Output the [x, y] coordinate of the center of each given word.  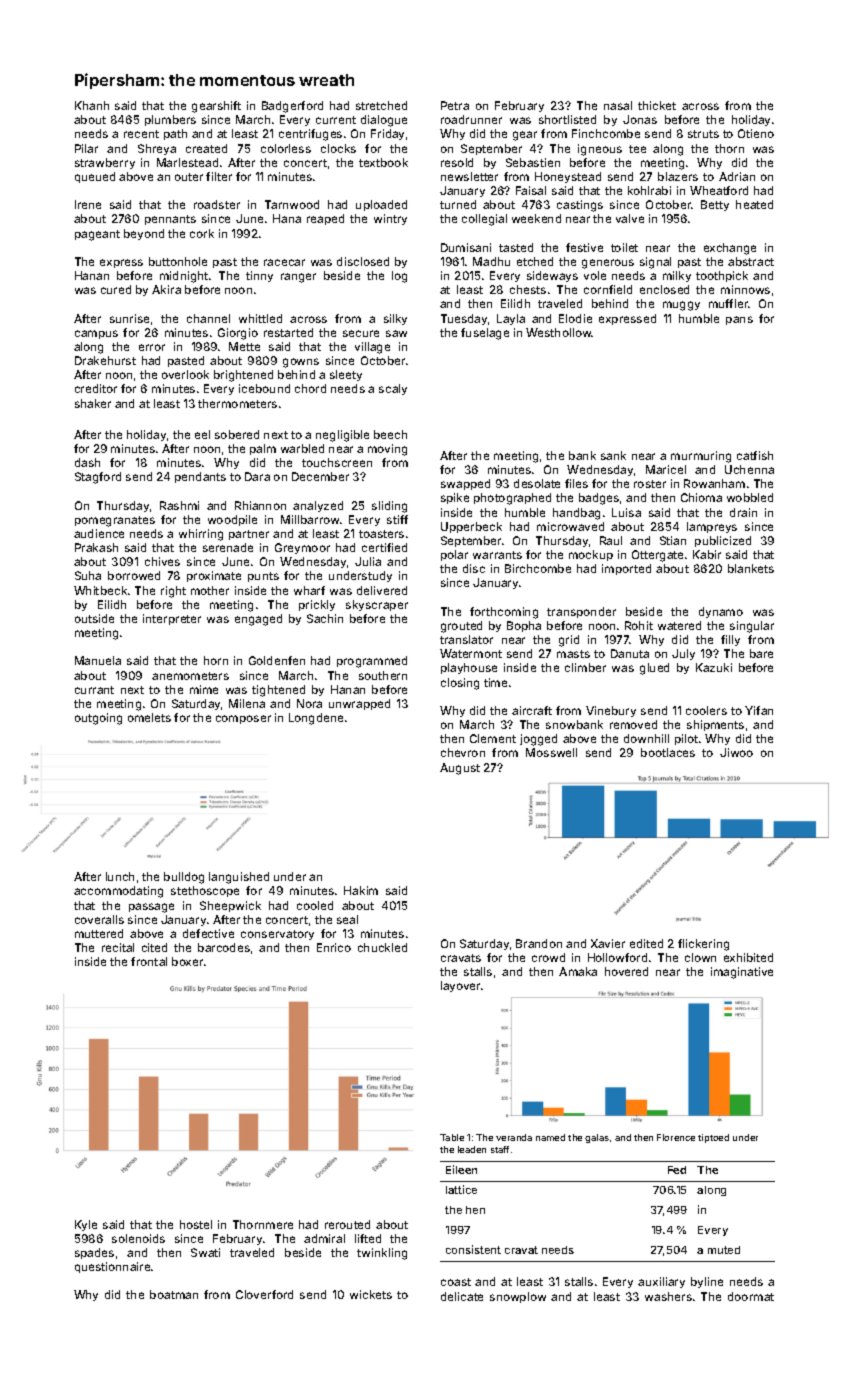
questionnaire [112, 1267]
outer [189, 177]
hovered [626, 971]
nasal [618, 105]
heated [754, 204]
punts [263, 577]
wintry [390, 219]
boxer [187, 961]
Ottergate [657, 556]
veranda [514, 1137]
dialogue [384, 121]
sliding [389, 507]
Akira [166, 289]
